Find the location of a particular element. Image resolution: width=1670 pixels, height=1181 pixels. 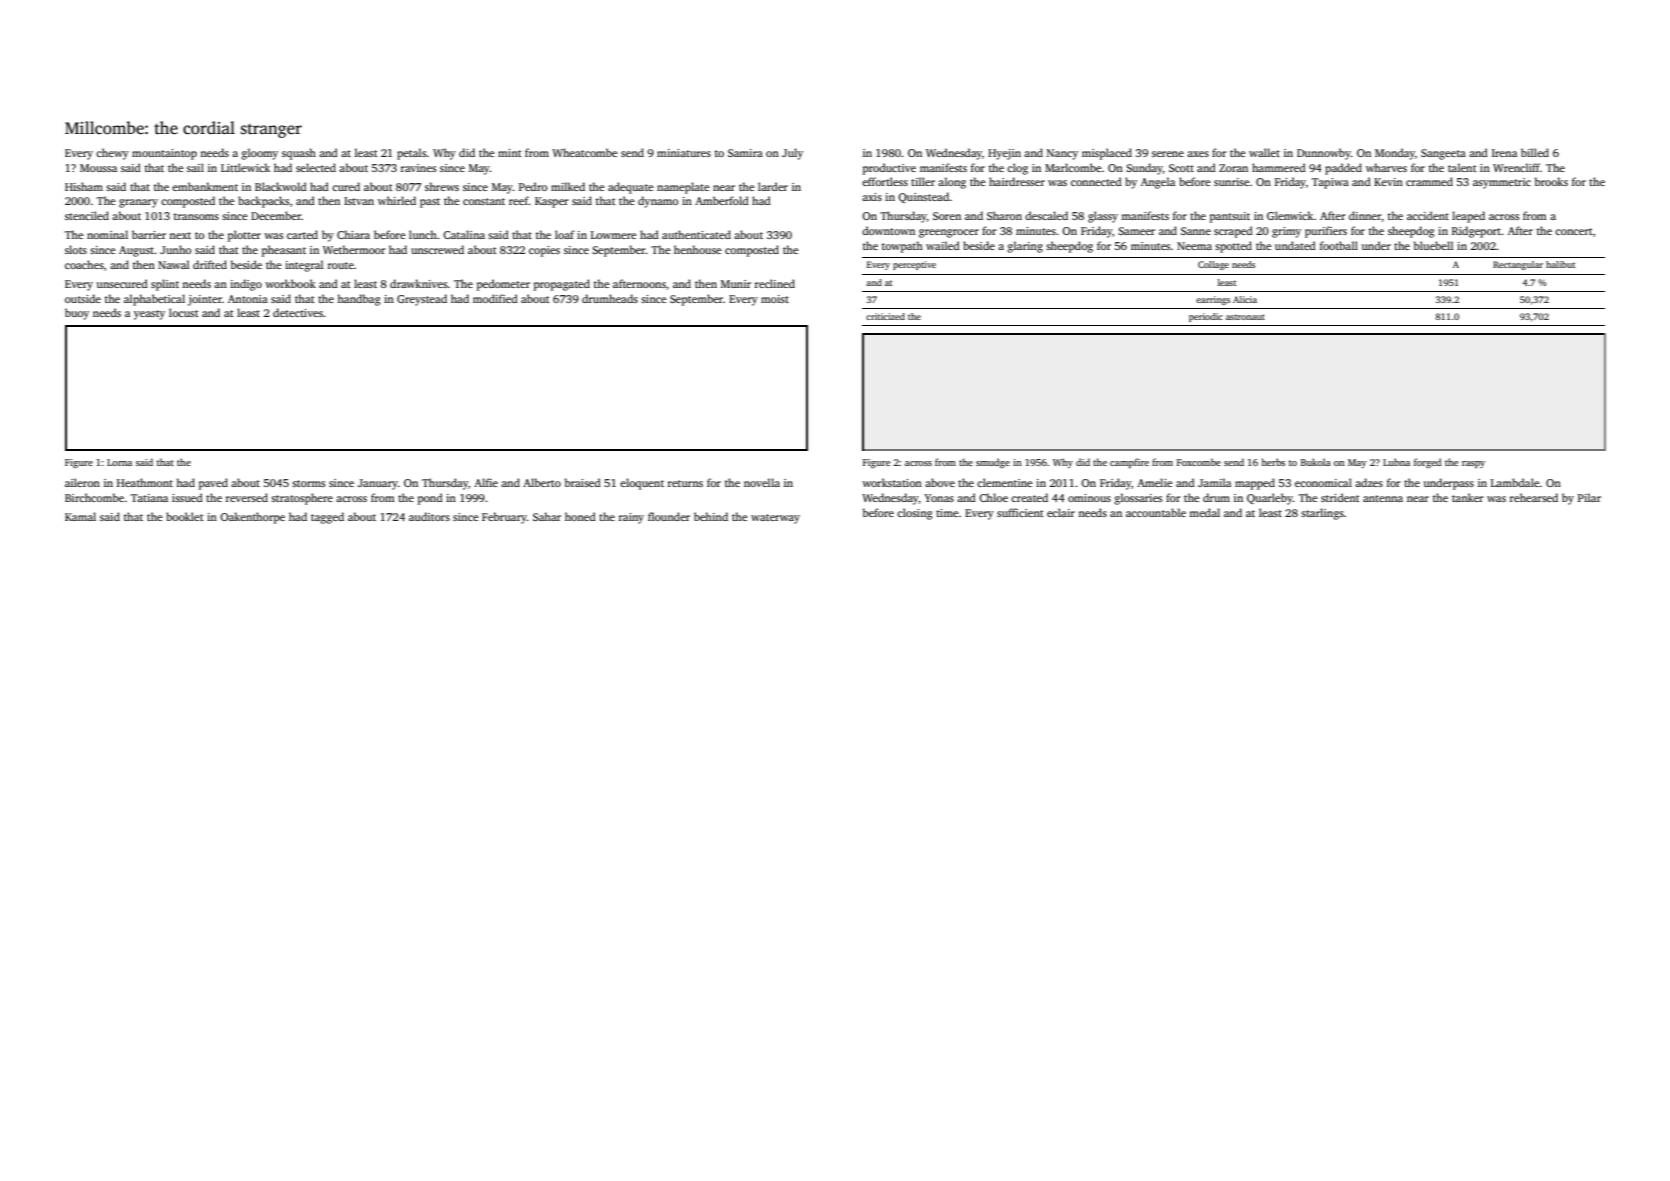

raspy is located at coordinates (1473, 464).
